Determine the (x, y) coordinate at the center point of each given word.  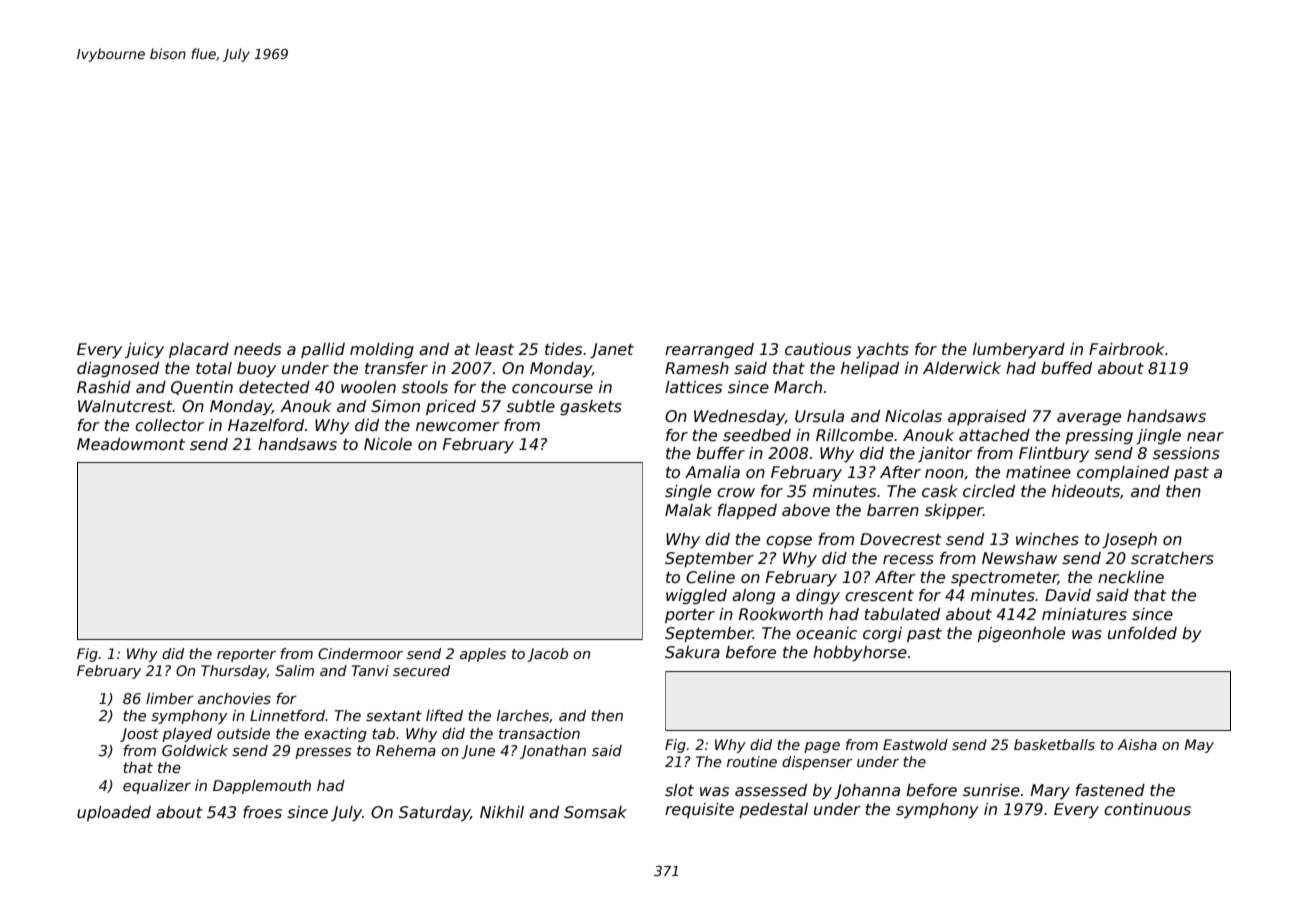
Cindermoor (360, 653)
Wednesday (739, 418)
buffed (1066, 368)
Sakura (692, 652)
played (187, 735)
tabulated (902, 614)
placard (199, 350)
